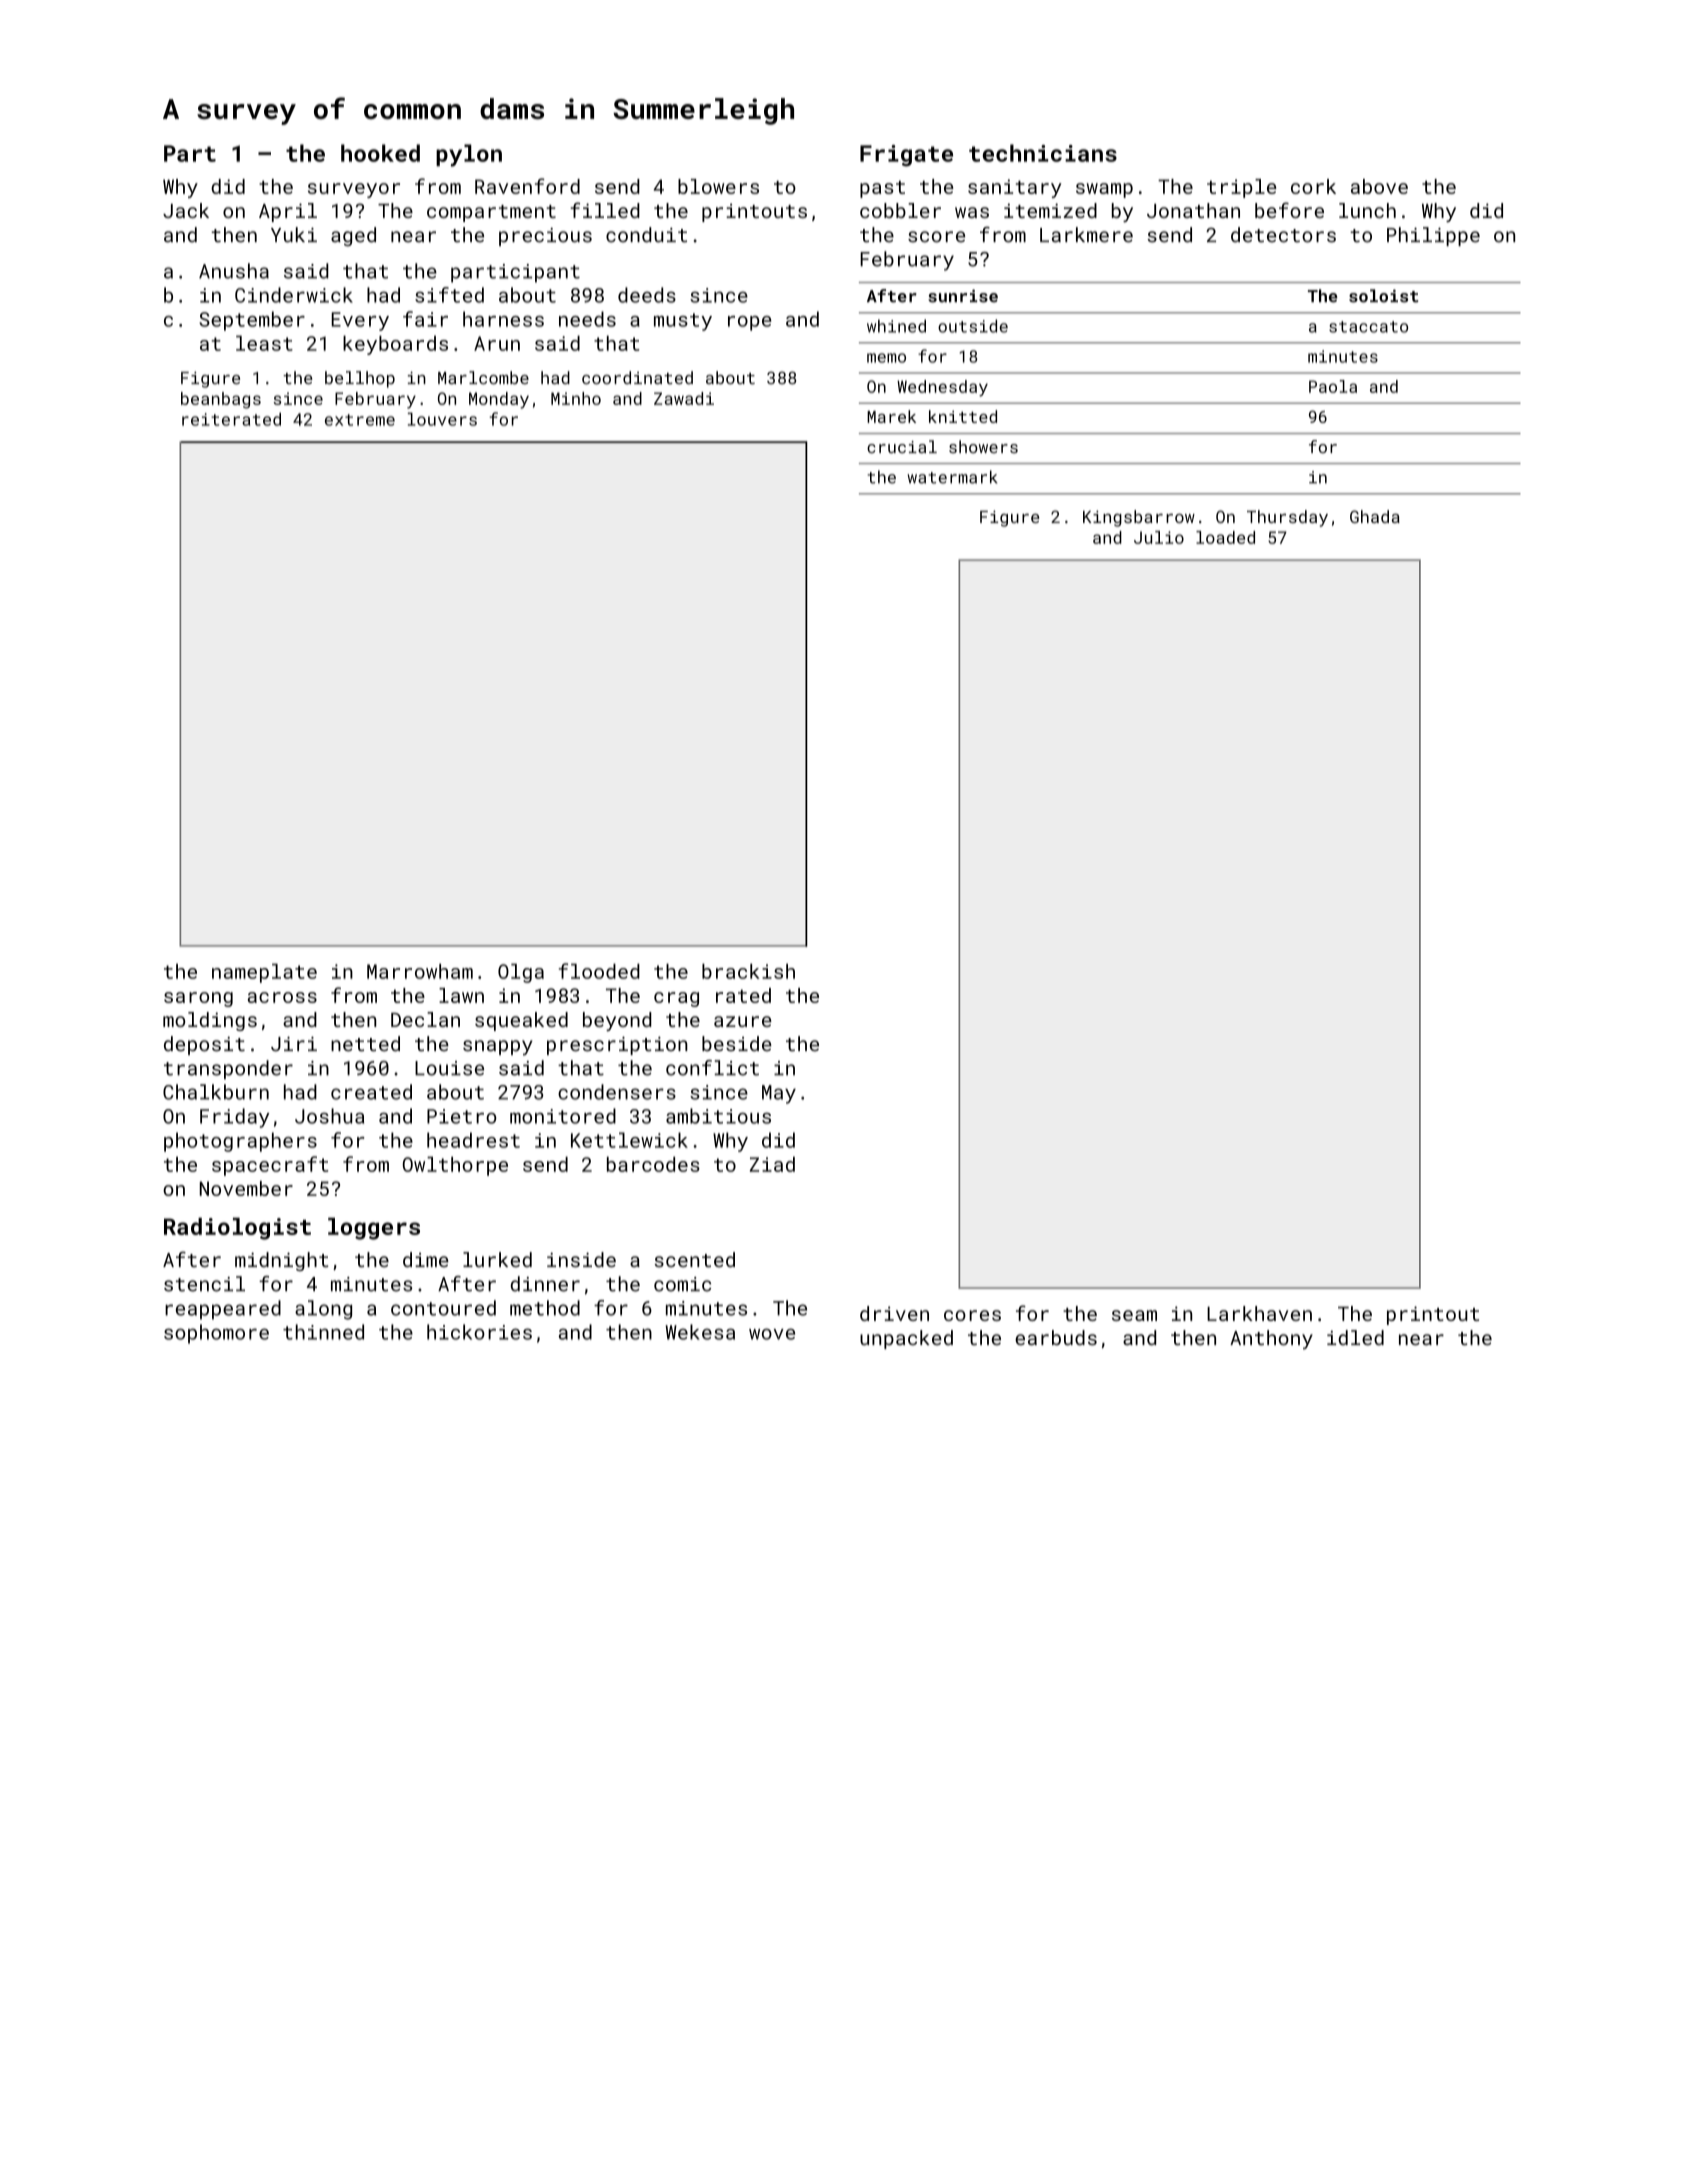  I want to click on Jack, so click(186, 210).
